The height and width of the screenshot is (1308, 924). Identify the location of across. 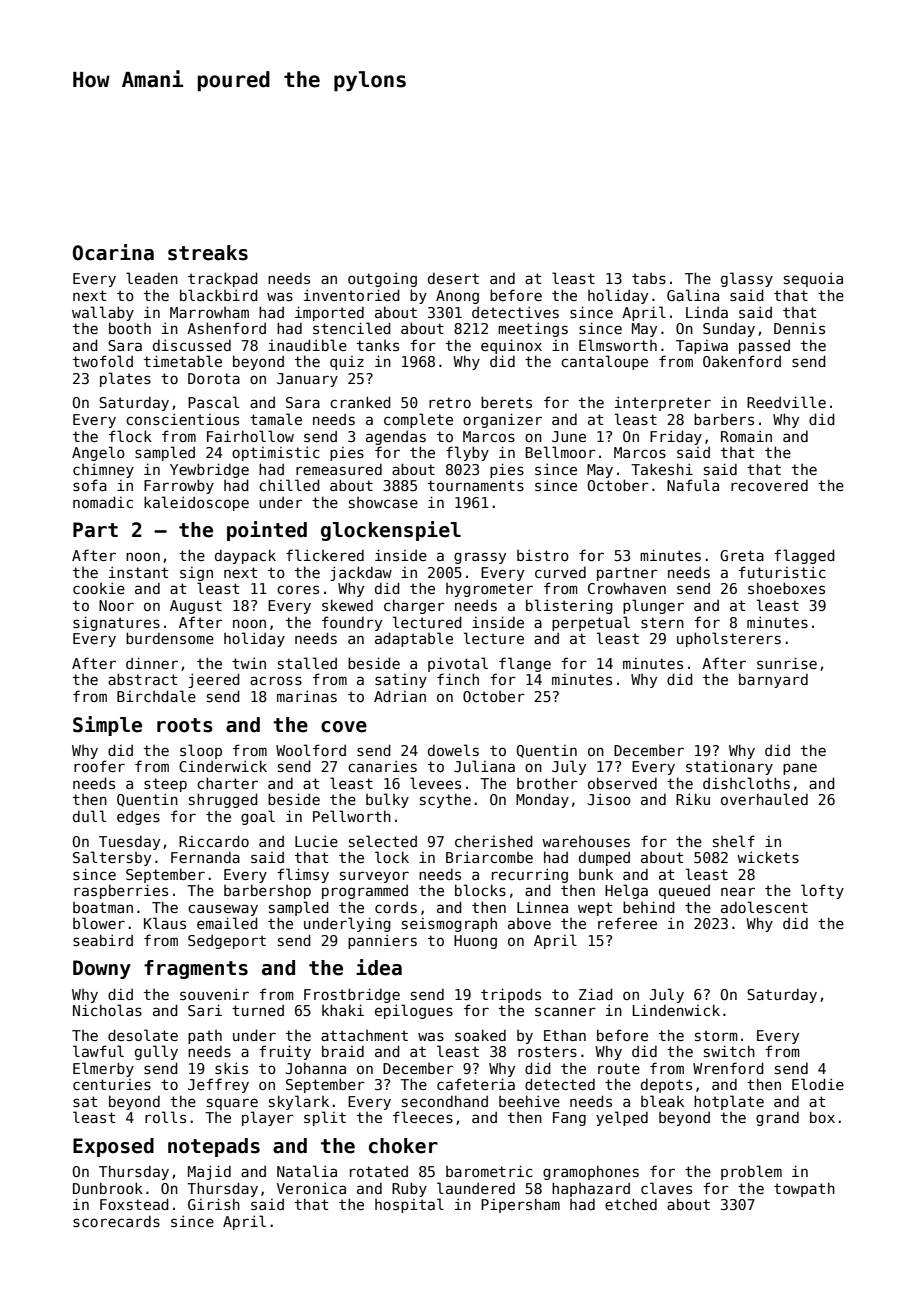
(276, 680).
